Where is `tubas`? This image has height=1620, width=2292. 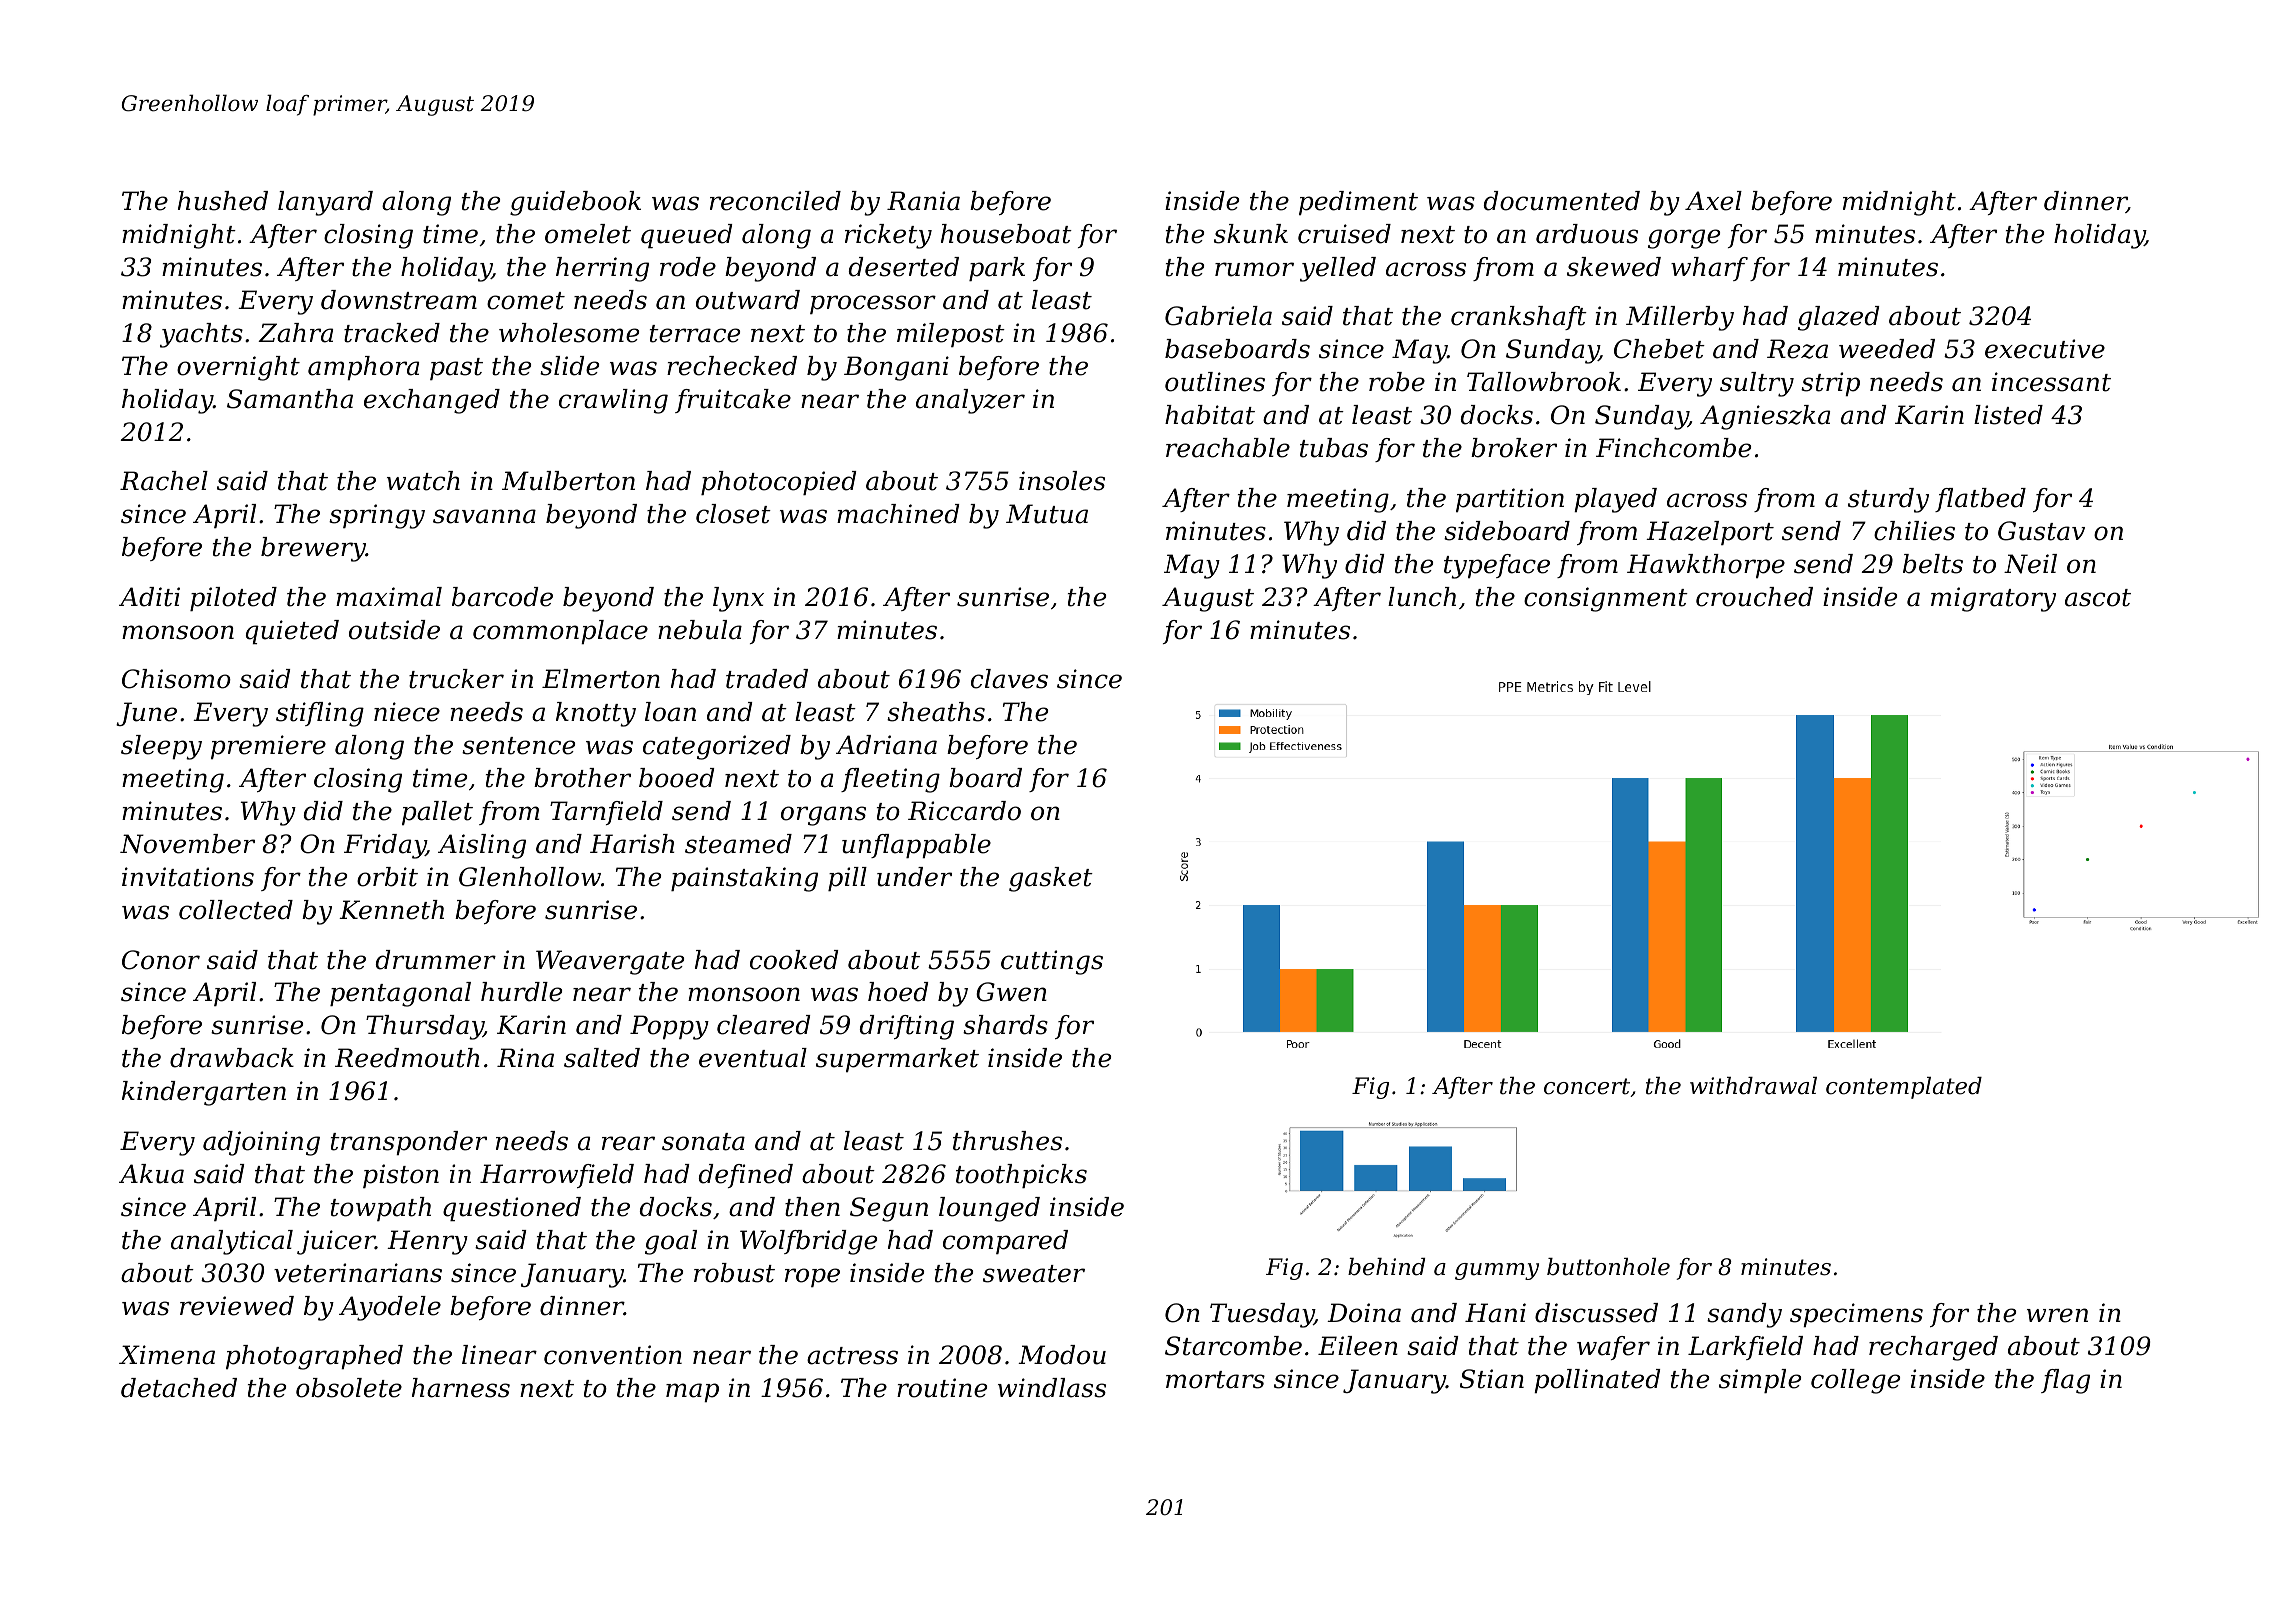 tubas is located at coordinates (1334, 448).
